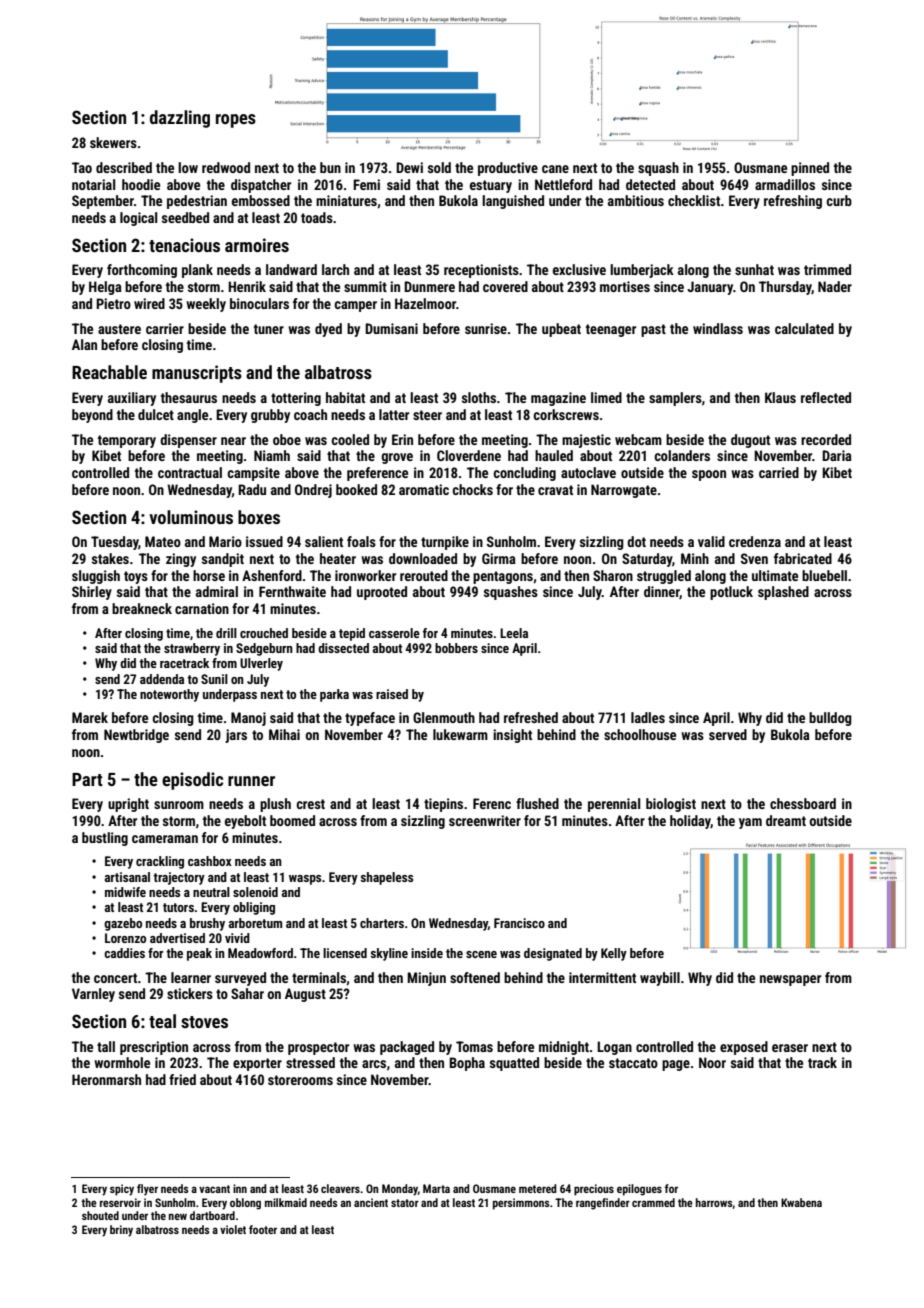  Describe the element at coordinates (409, 167) in the screenshot. I see `Dewi` at that location.
